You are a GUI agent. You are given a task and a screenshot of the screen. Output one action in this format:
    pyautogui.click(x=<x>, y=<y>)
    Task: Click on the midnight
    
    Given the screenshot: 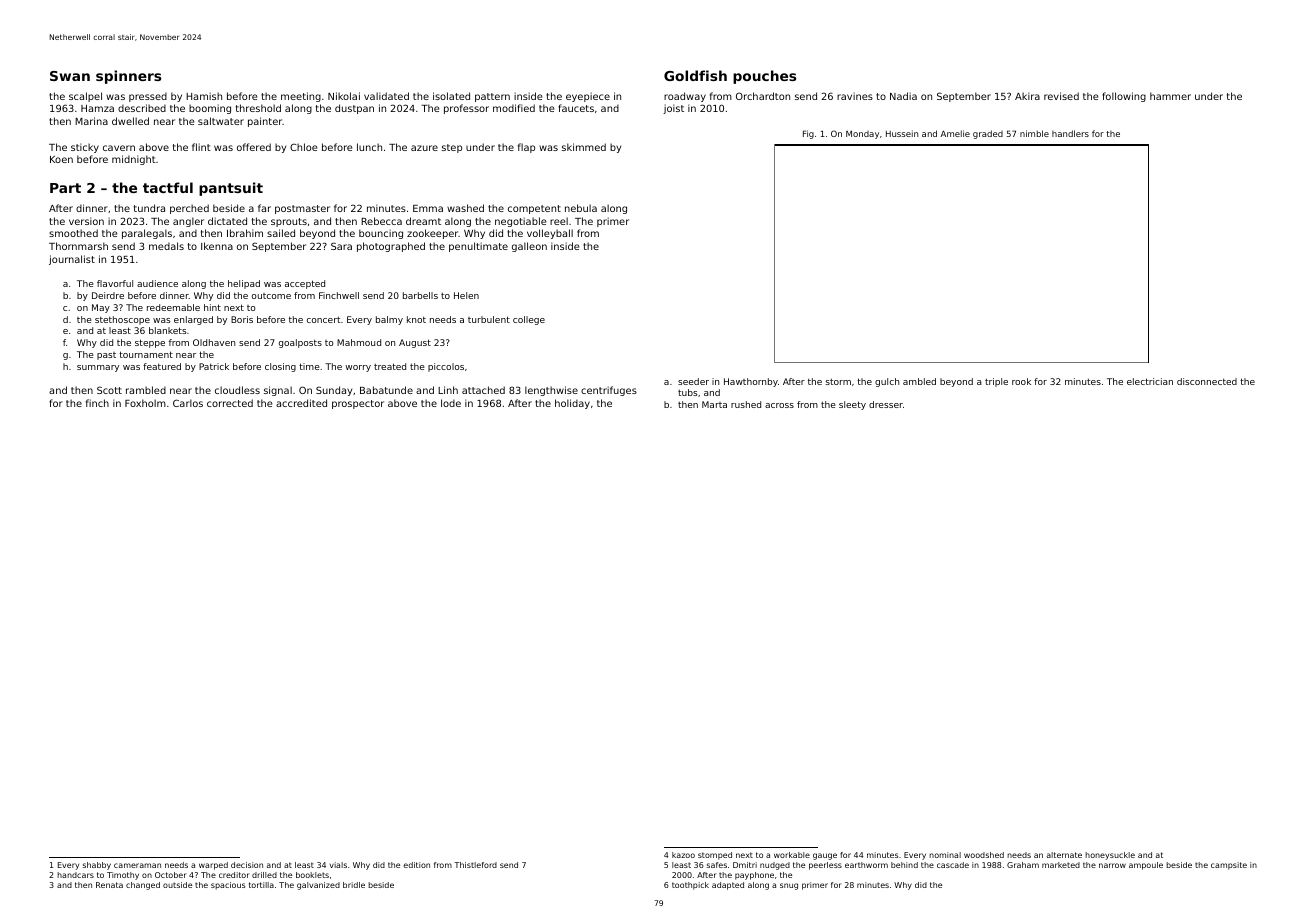 What is the action you would take?
    pyautogui.click(x=134, y=160)
